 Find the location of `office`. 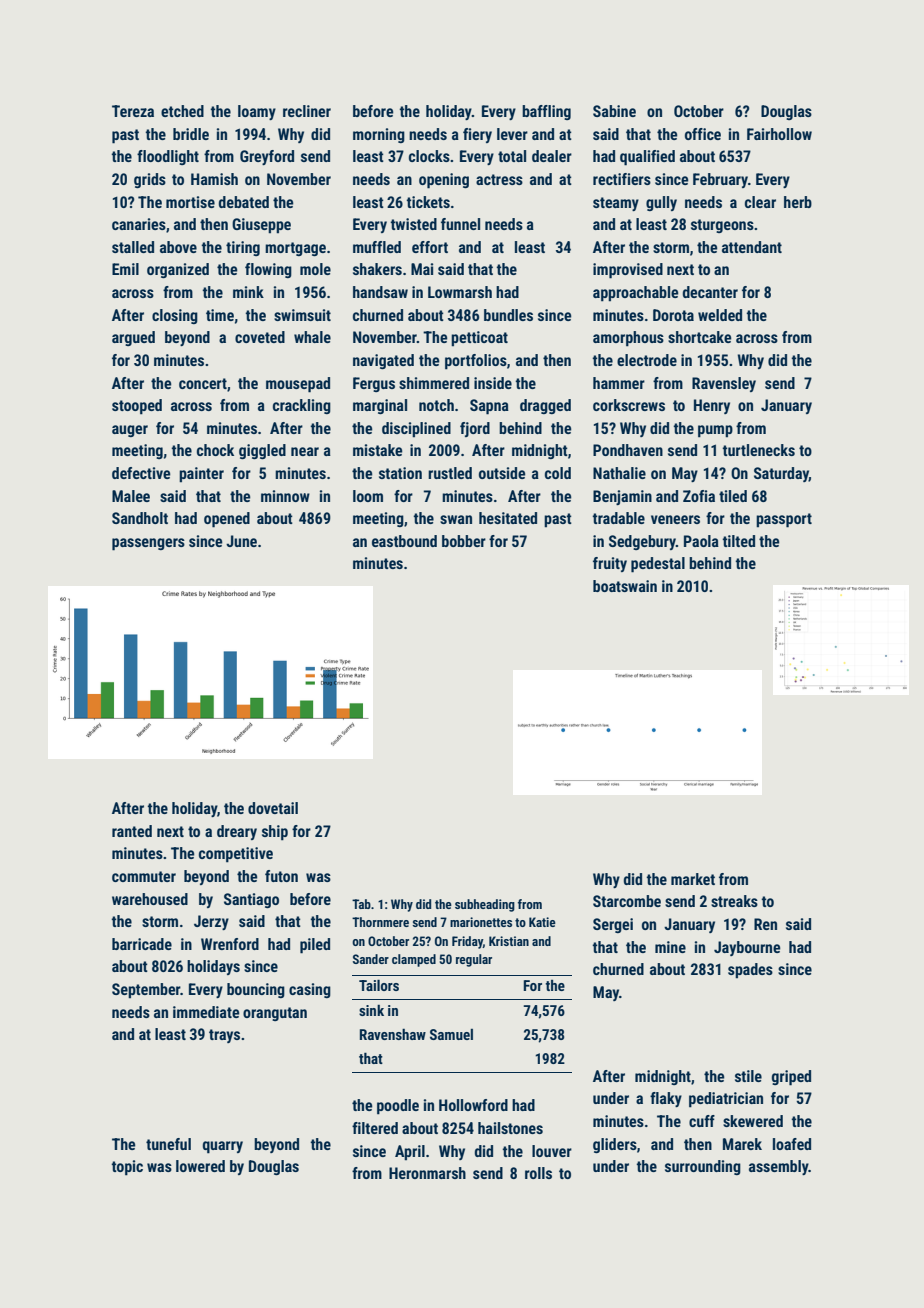

office is located at coordinates (703, 134).
